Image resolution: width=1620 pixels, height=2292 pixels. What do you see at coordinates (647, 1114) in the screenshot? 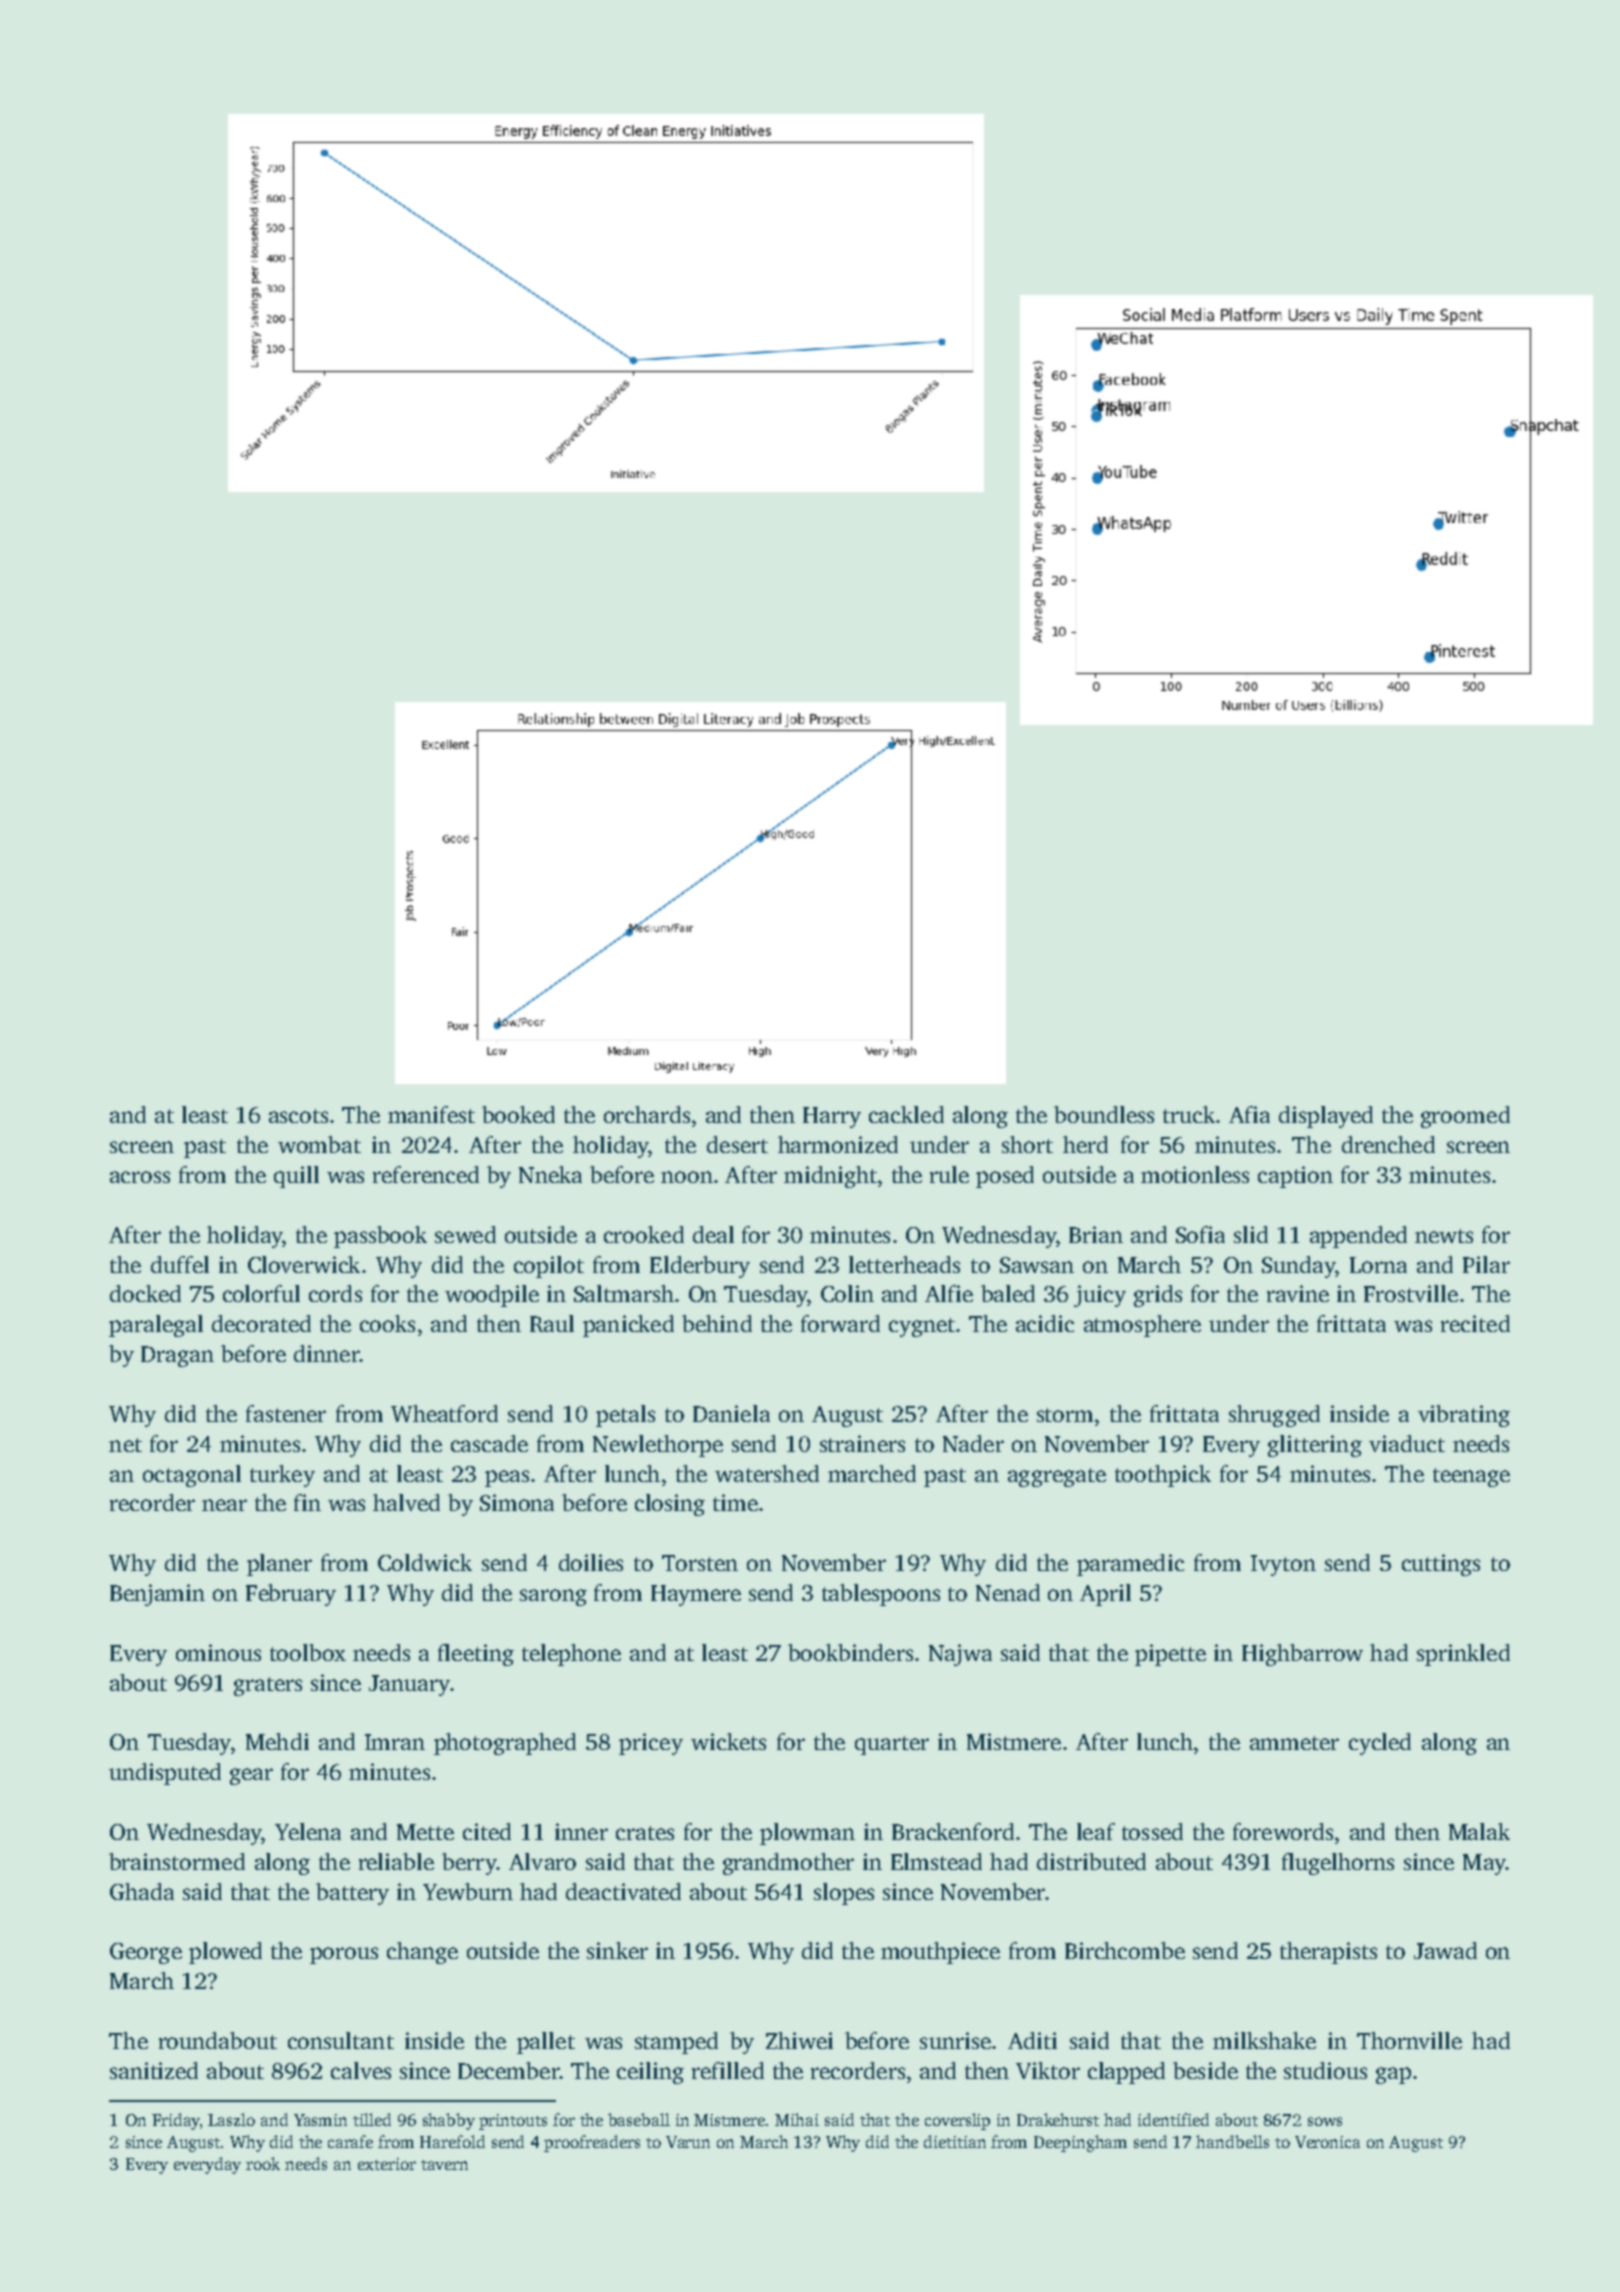
I see `orchards` at bounding box center [647, 1114].
